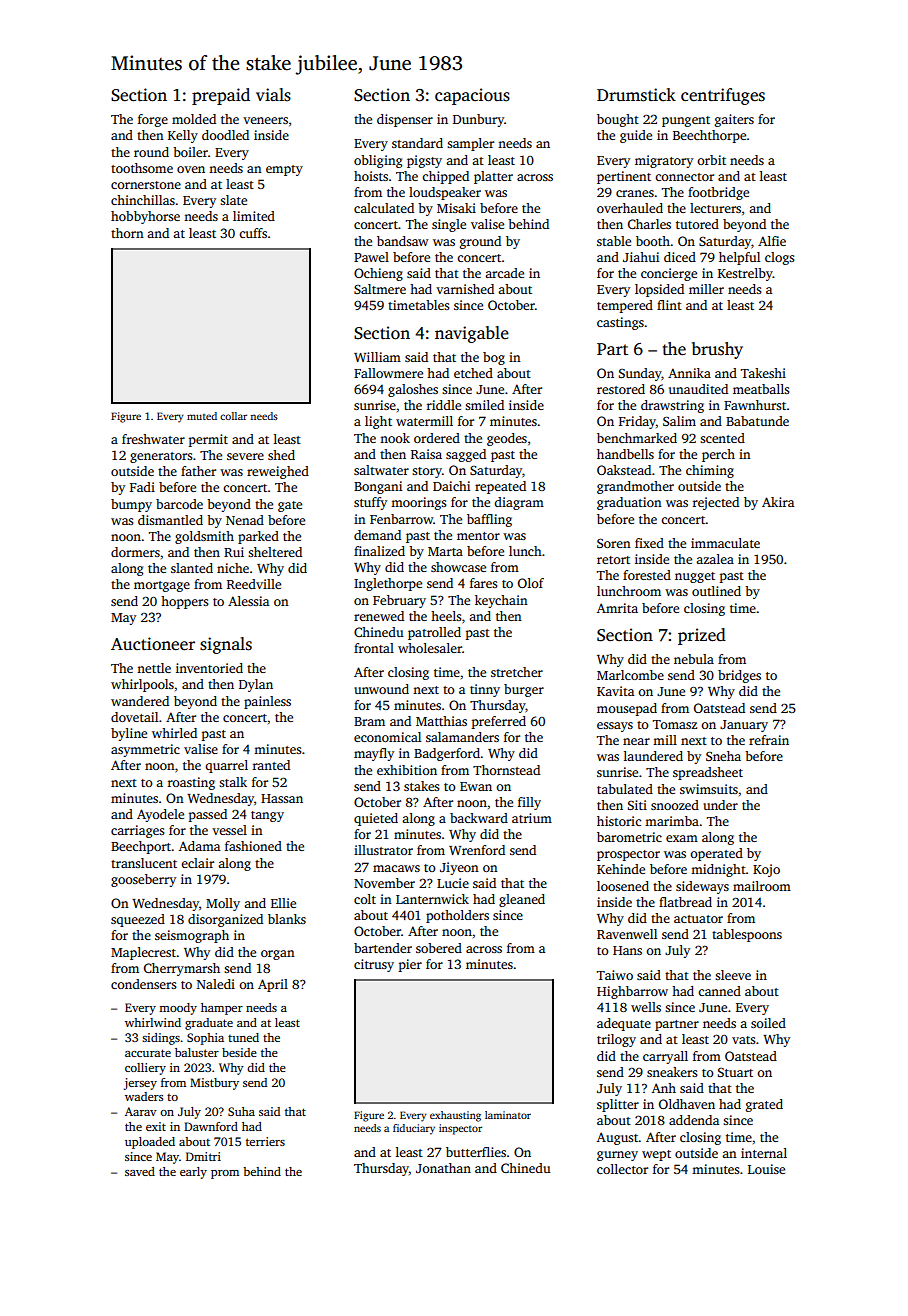 This screenshot has width=908, height=1316. I want to click on centrifuges, so click(723, 96).
